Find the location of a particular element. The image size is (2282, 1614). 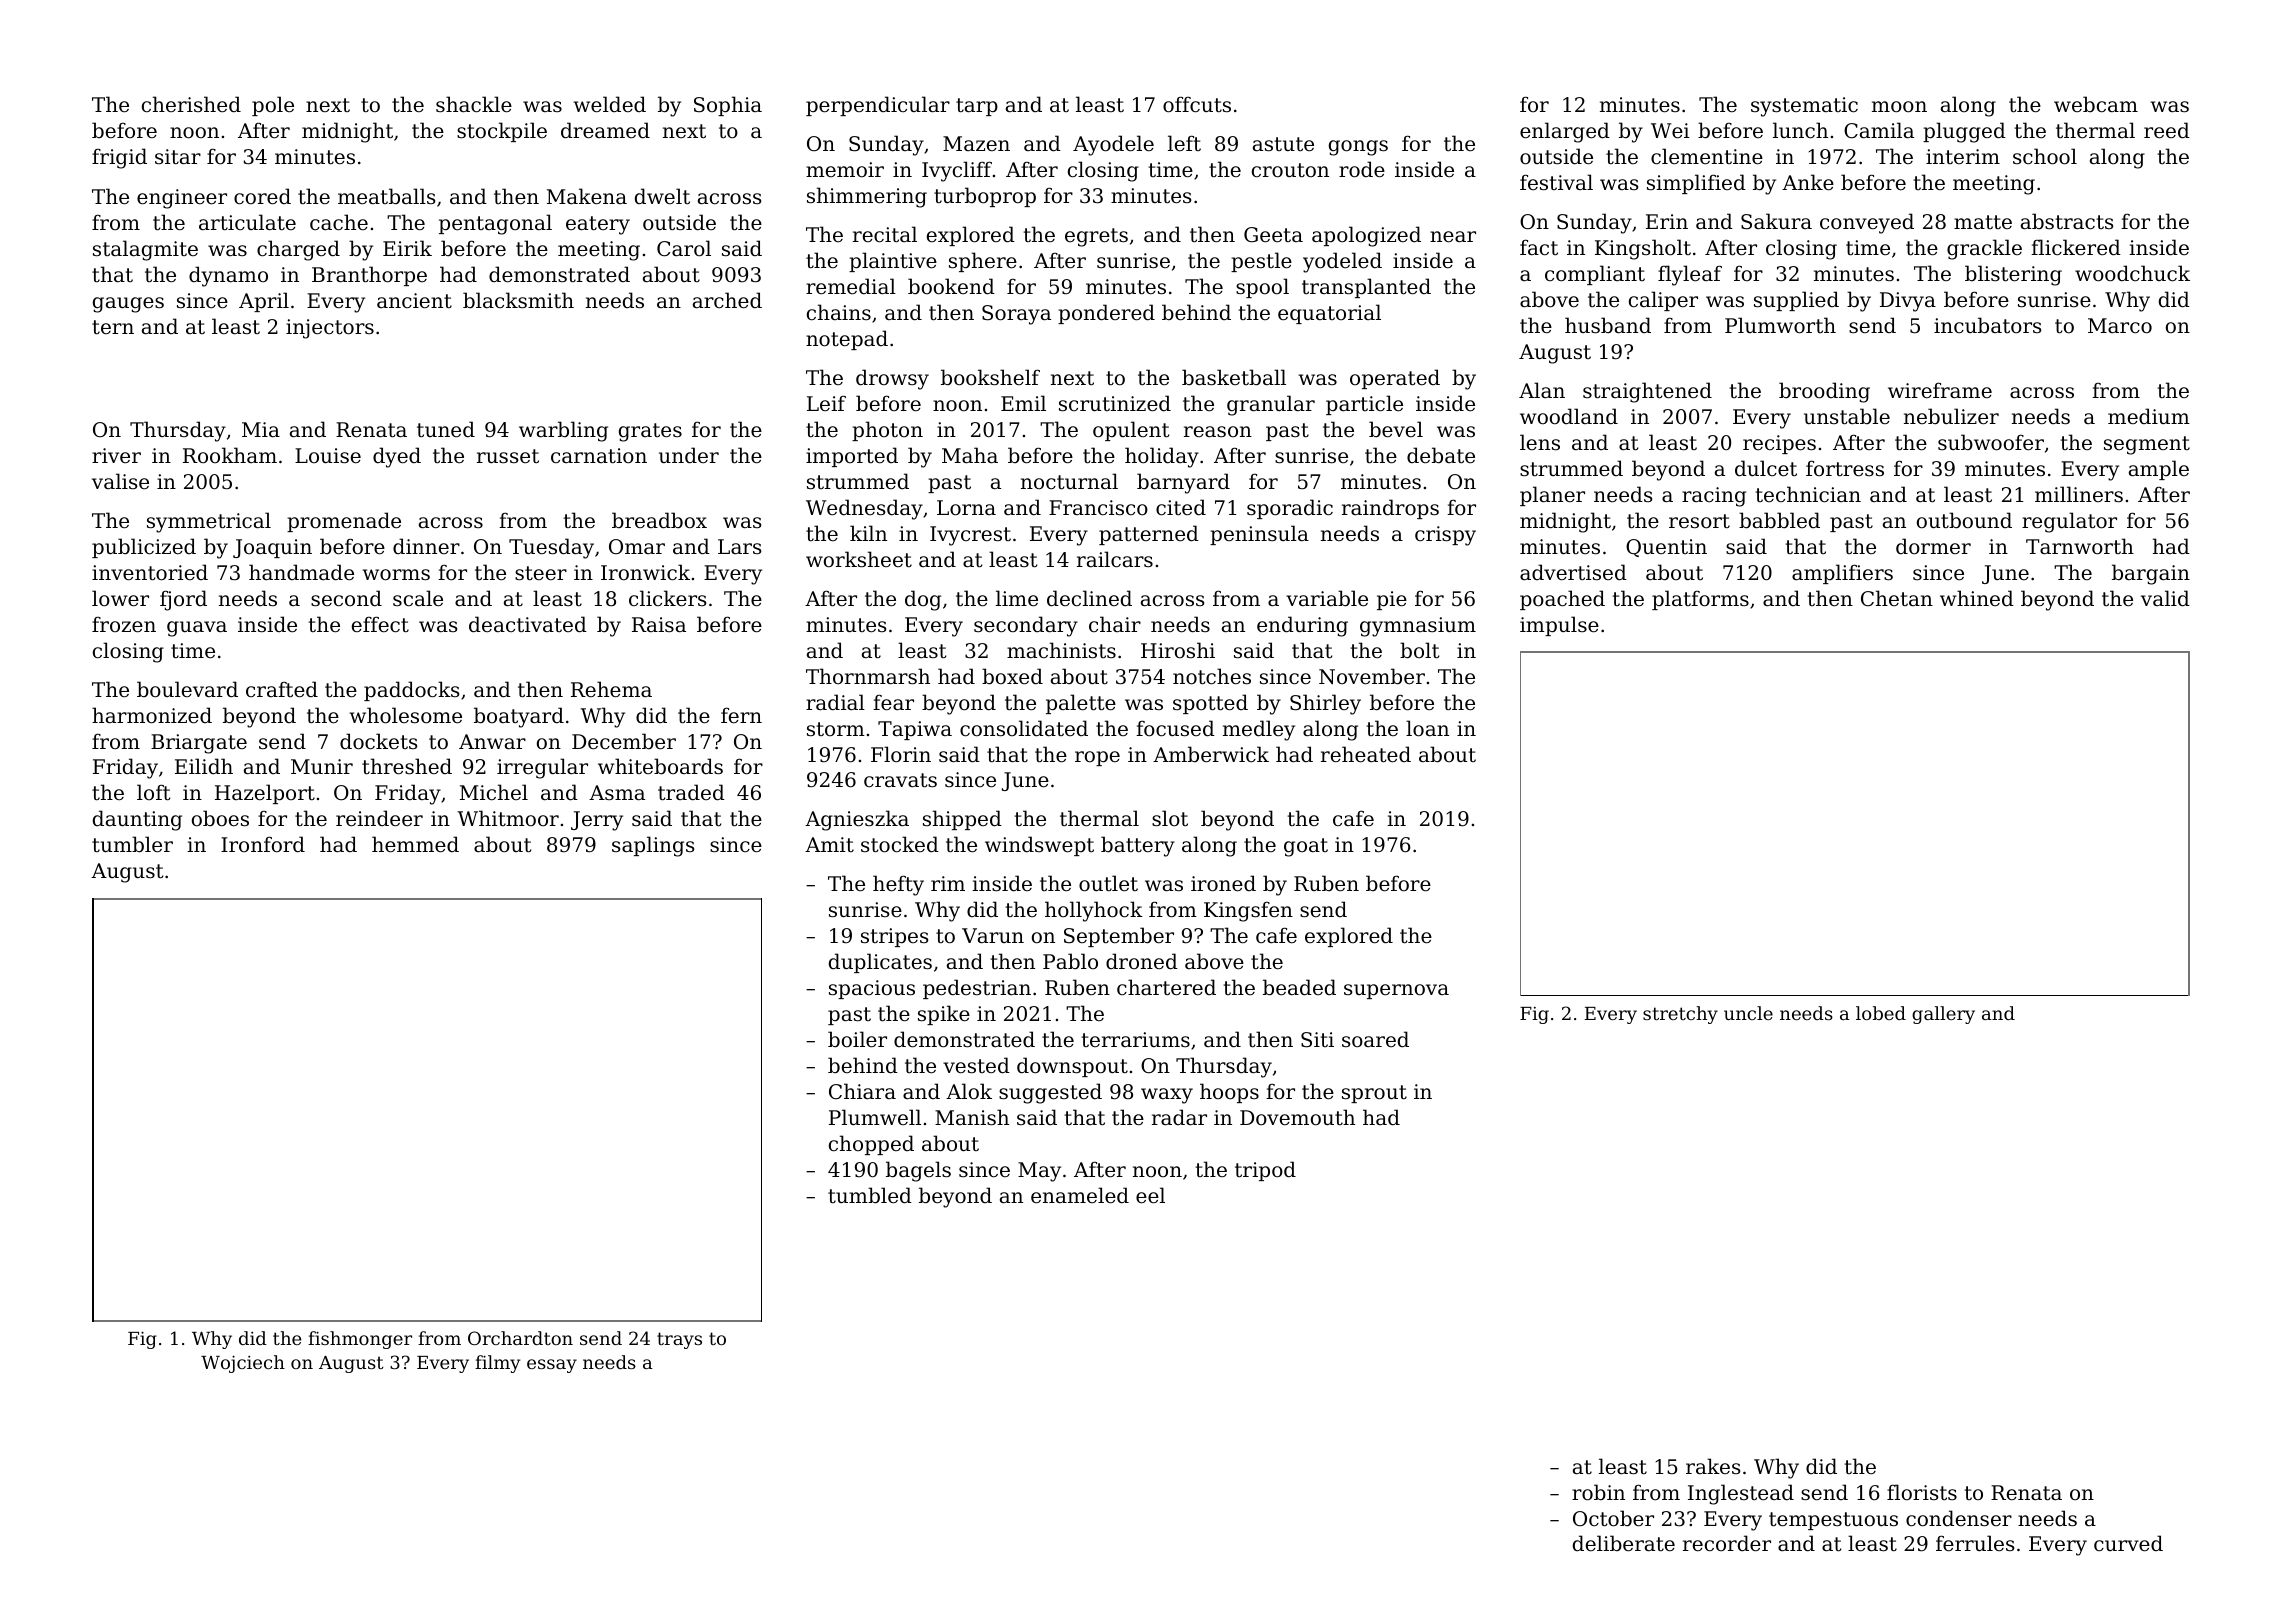

regulator is located at coordinates (2069, 522).
